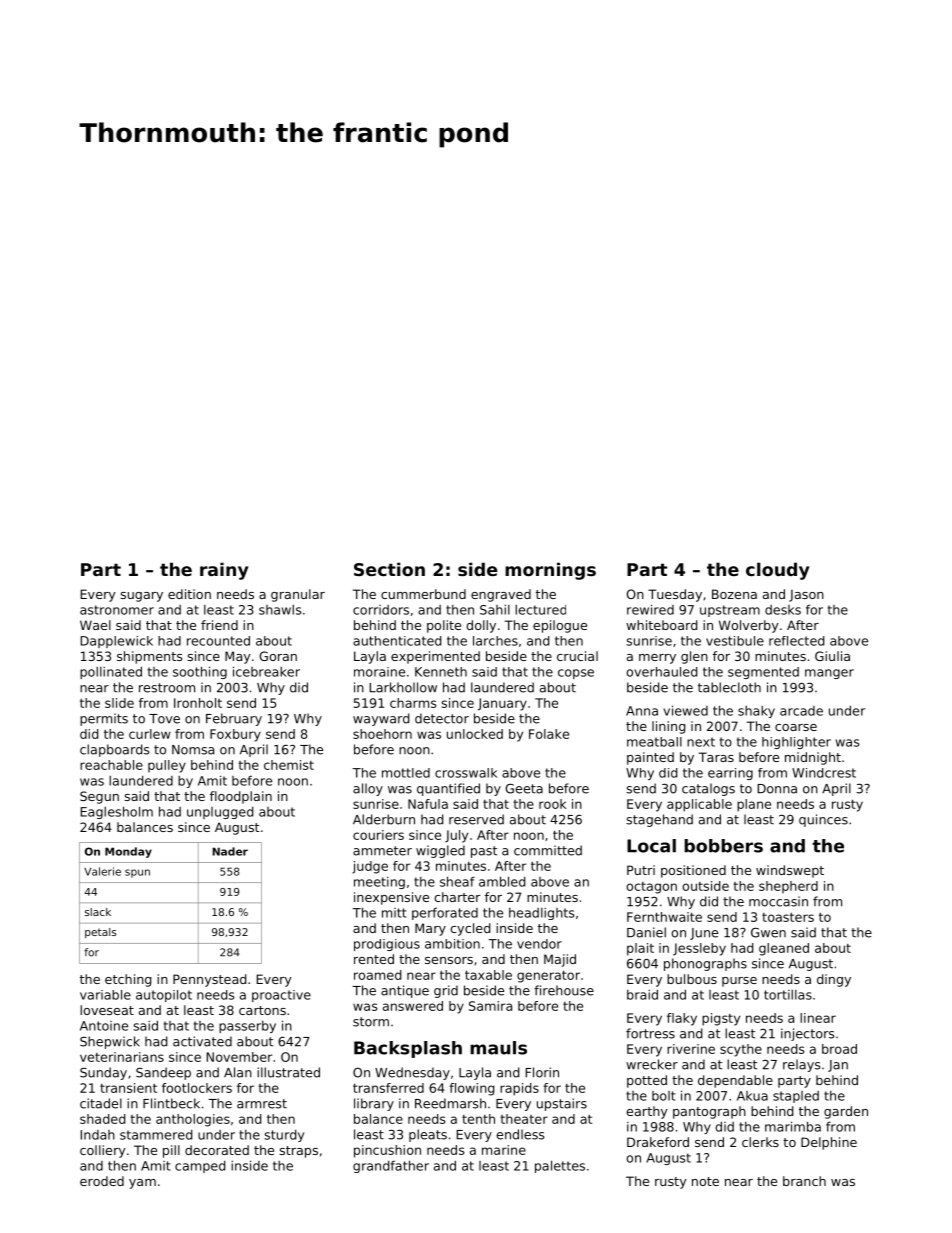 This screenshot has width=952, height=1233. I want to click on manger, so click(829, 674).
